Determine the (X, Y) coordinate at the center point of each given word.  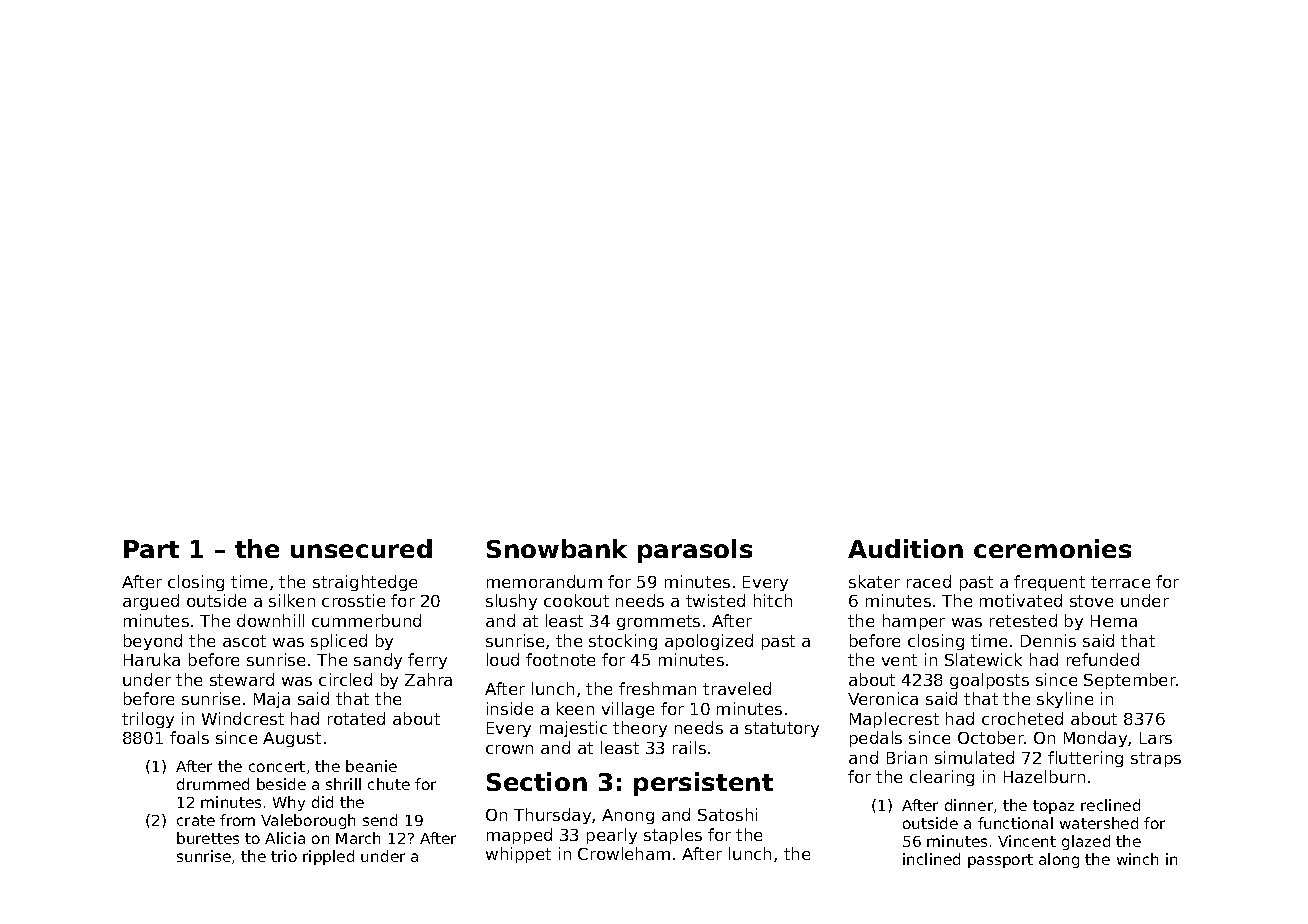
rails (689, 747)
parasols (695, 551)
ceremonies (1052, 548)
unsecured (361, 548)
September (1130, 681)
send (380, 820)
